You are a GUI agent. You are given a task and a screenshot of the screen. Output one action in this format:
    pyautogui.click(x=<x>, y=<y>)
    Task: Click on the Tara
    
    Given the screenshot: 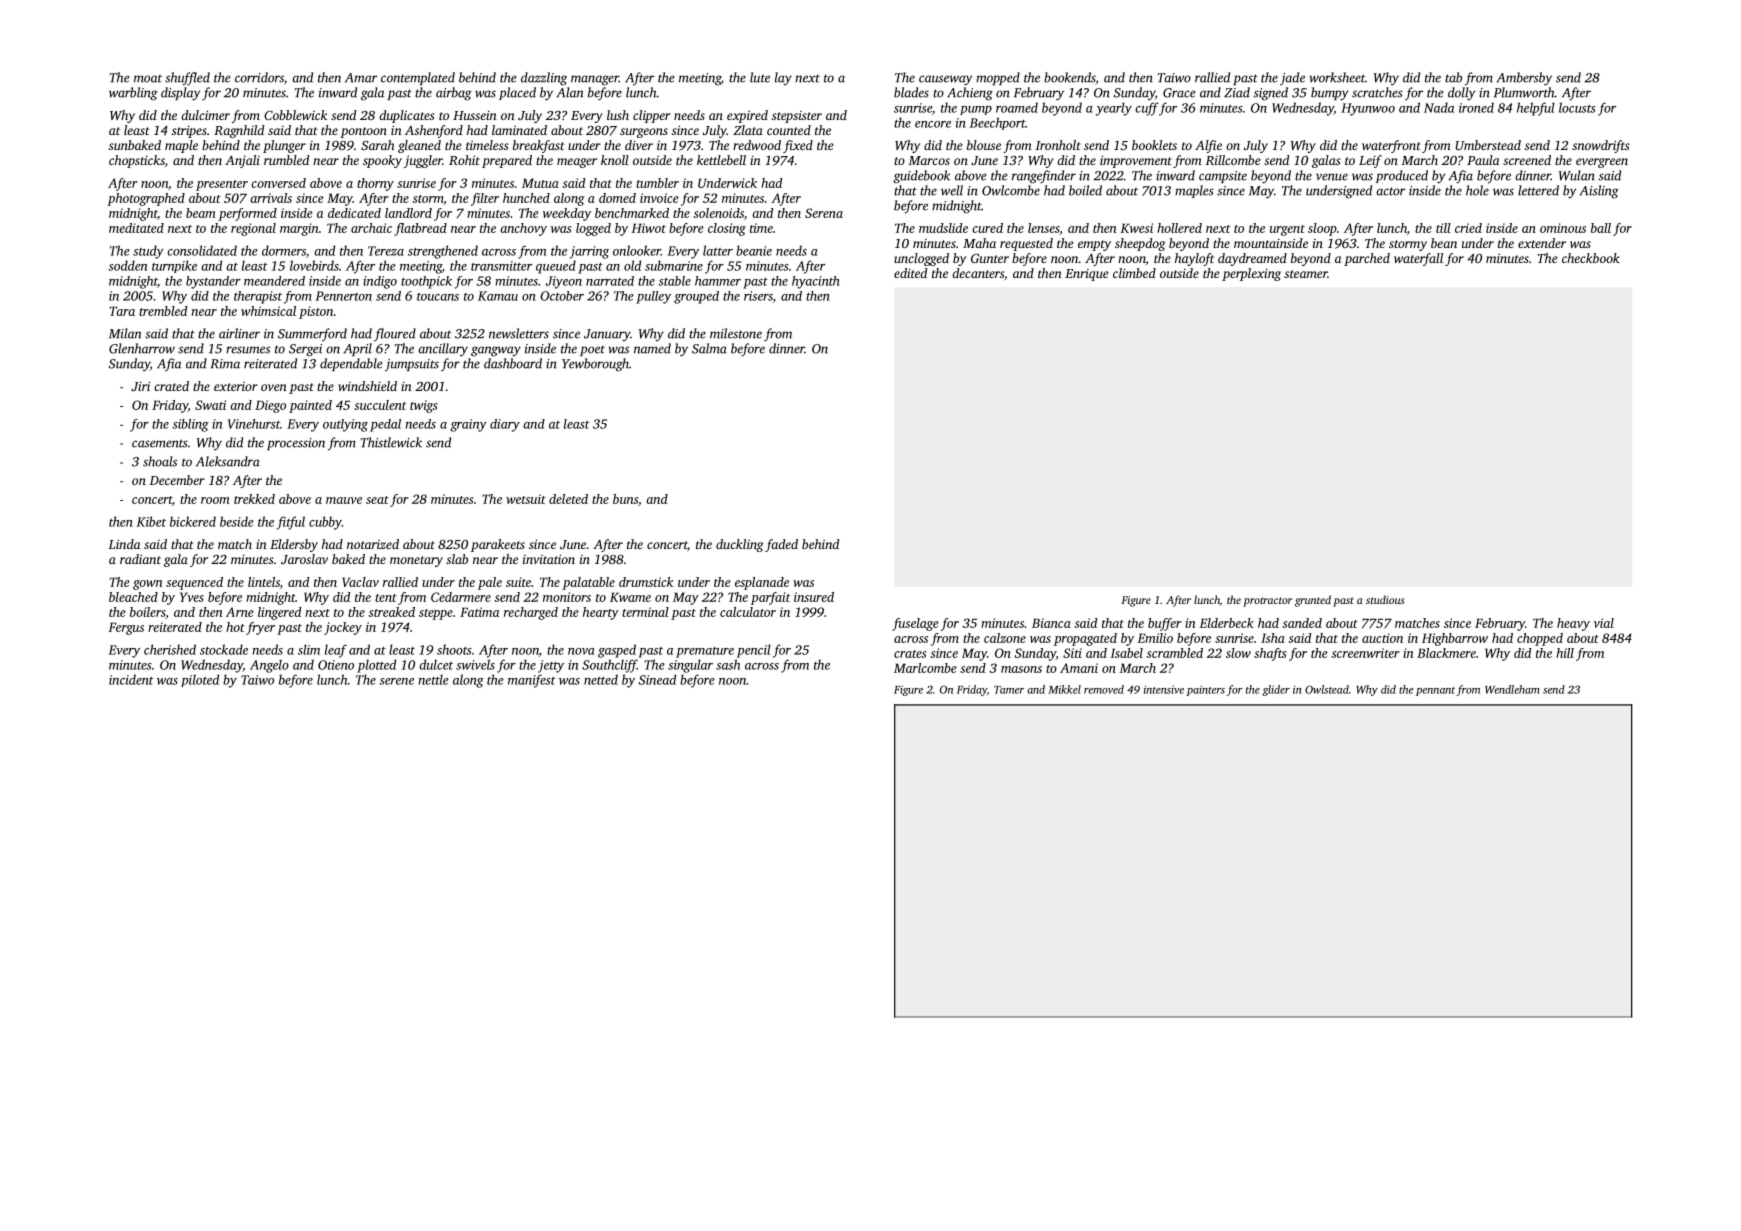 What is the action you would take?
    pyautogui.click(x=122, y=311)
